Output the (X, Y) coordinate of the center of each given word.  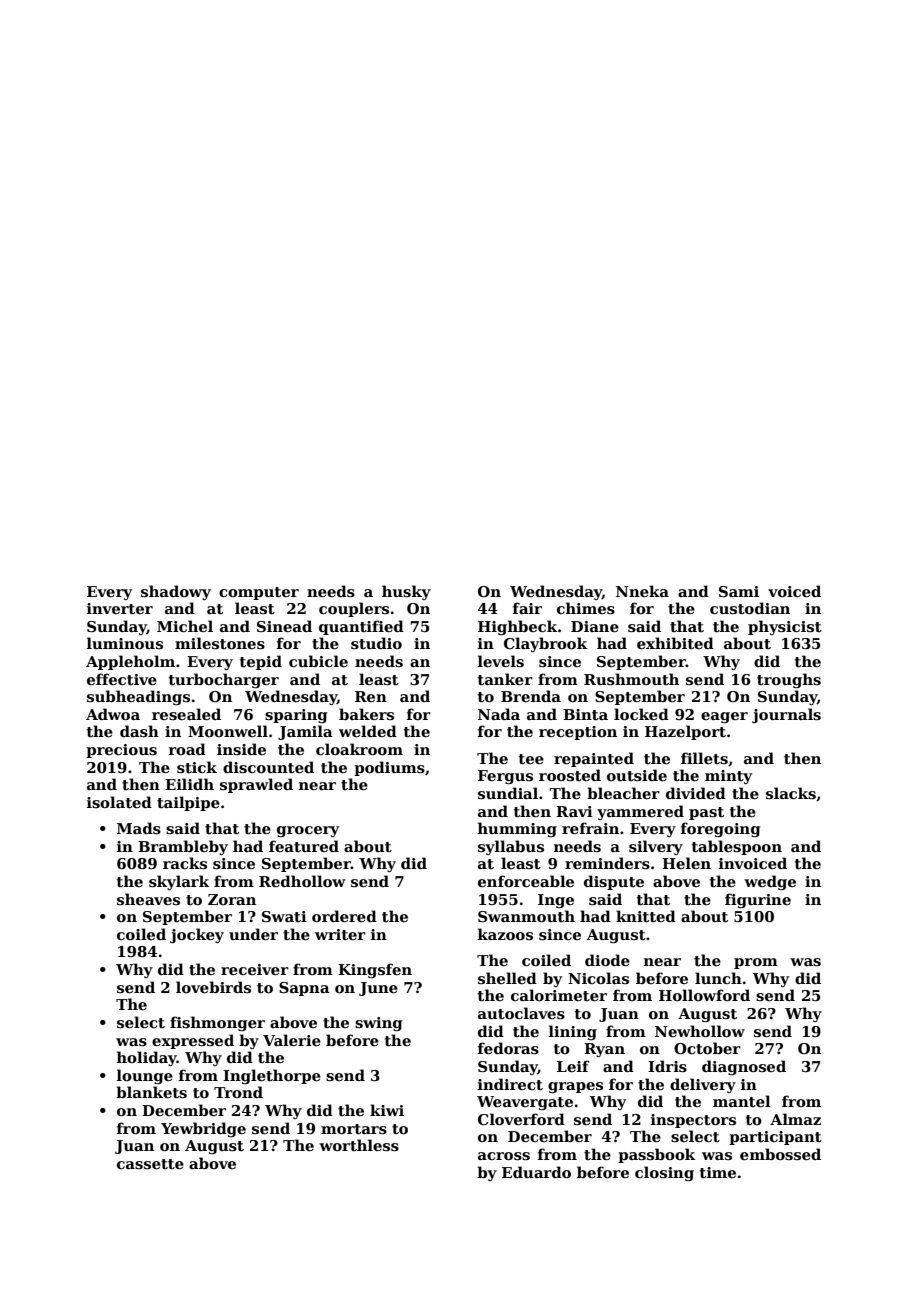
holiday (147, 1058)
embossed (780, 1154)
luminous (125, 643)
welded (368, 731)
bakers (366, 714)
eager (724, 717)
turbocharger (224, 680)
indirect (510, 1084)
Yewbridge (203, 1129)
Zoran (232, 899)
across (504, 1156)
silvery (656, 847)
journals (786, 715)
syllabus (511, 847)
